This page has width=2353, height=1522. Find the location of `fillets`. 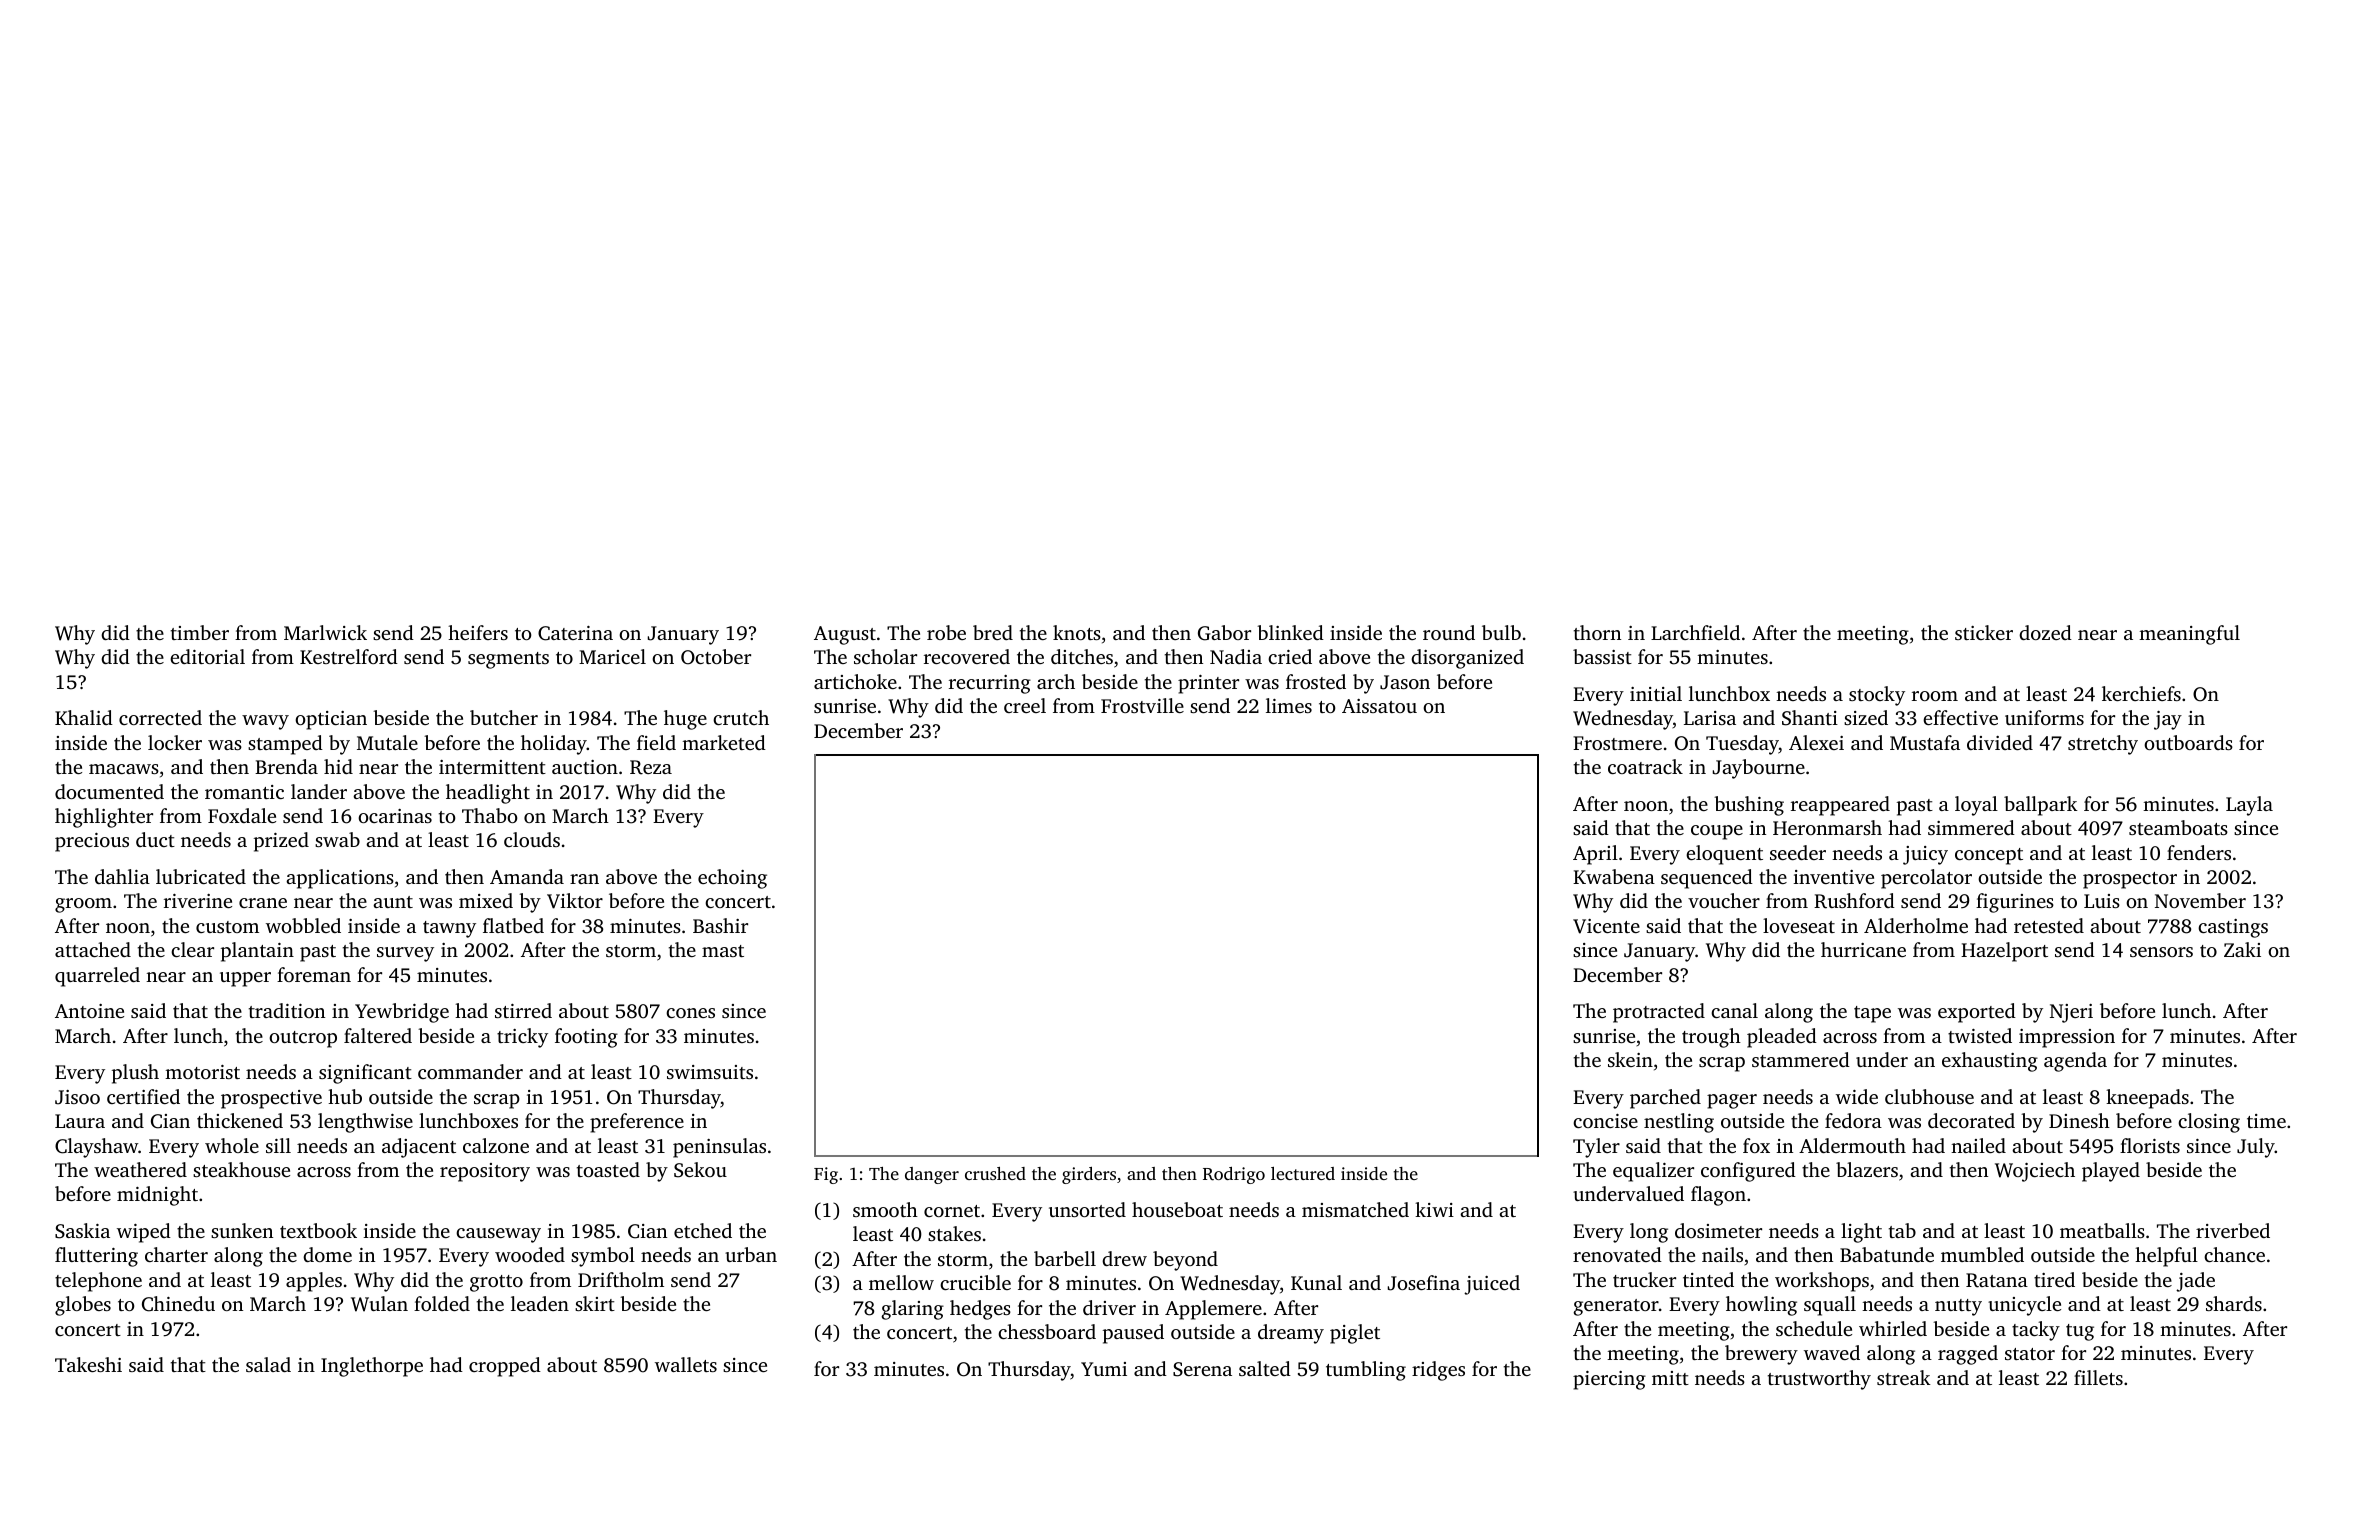

fillets is located at coordinates (2098, 1377).
